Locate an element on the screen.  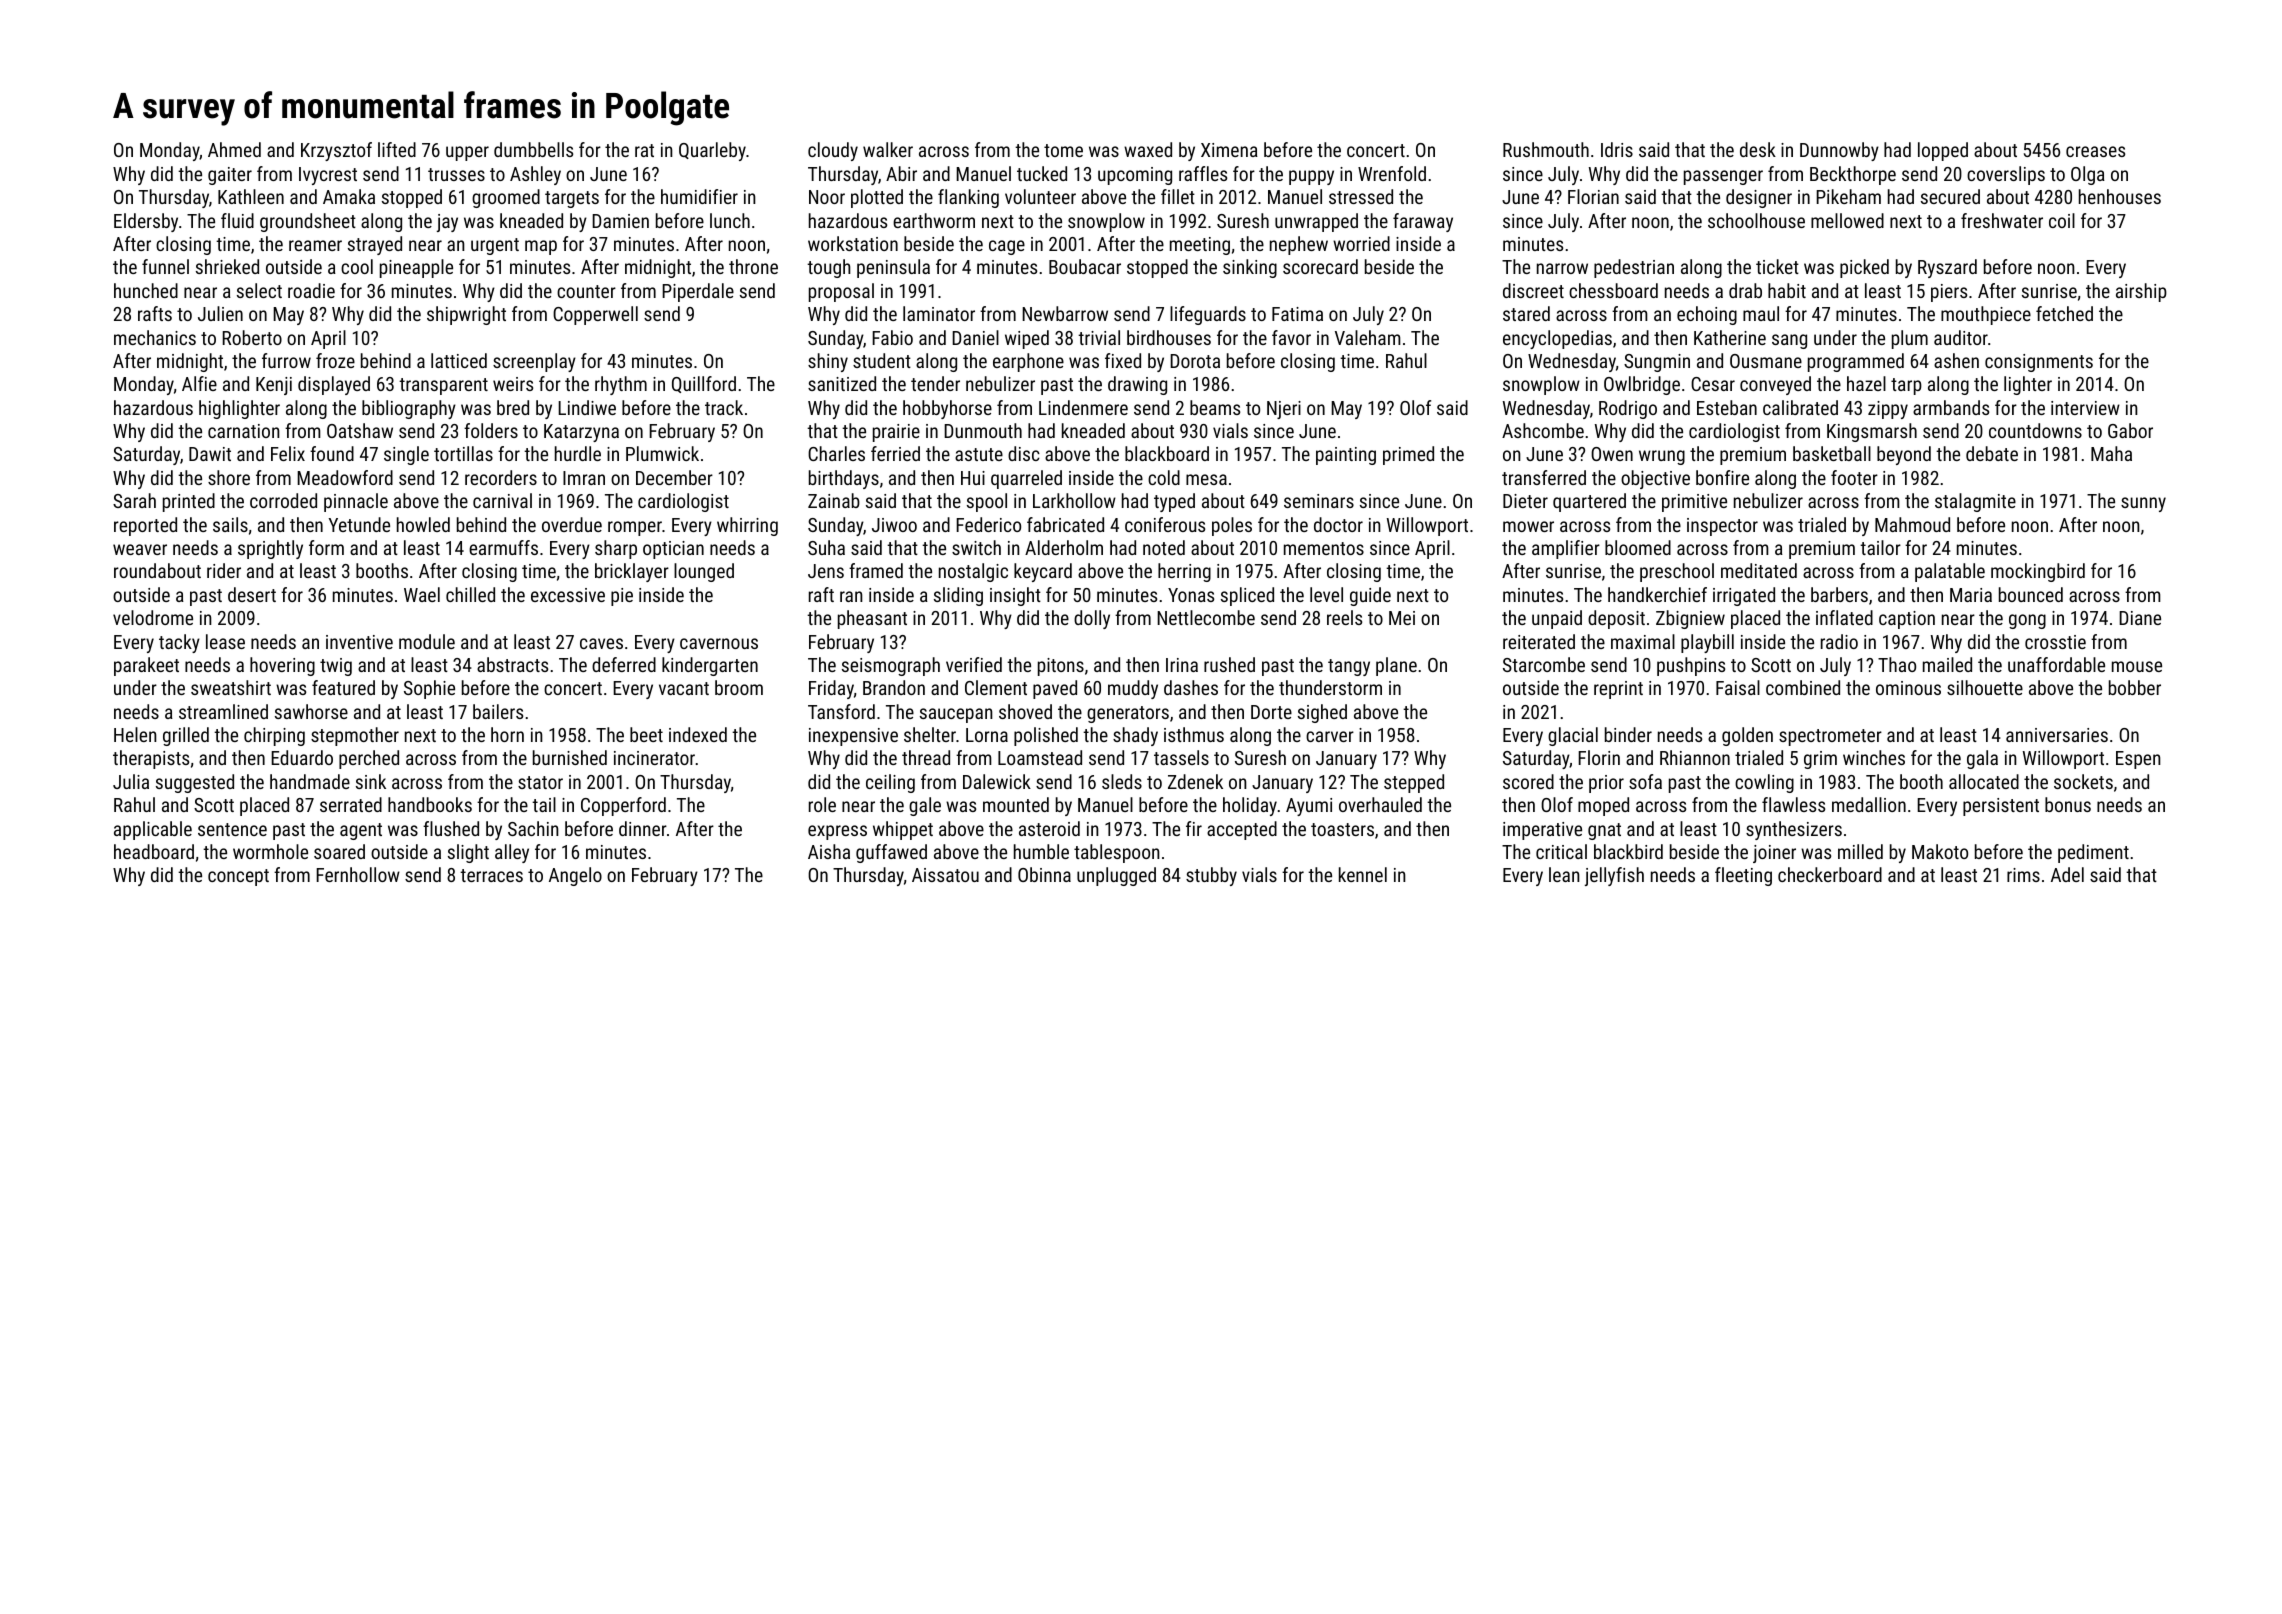
freshwater is located at coordinates (2002, 220).
